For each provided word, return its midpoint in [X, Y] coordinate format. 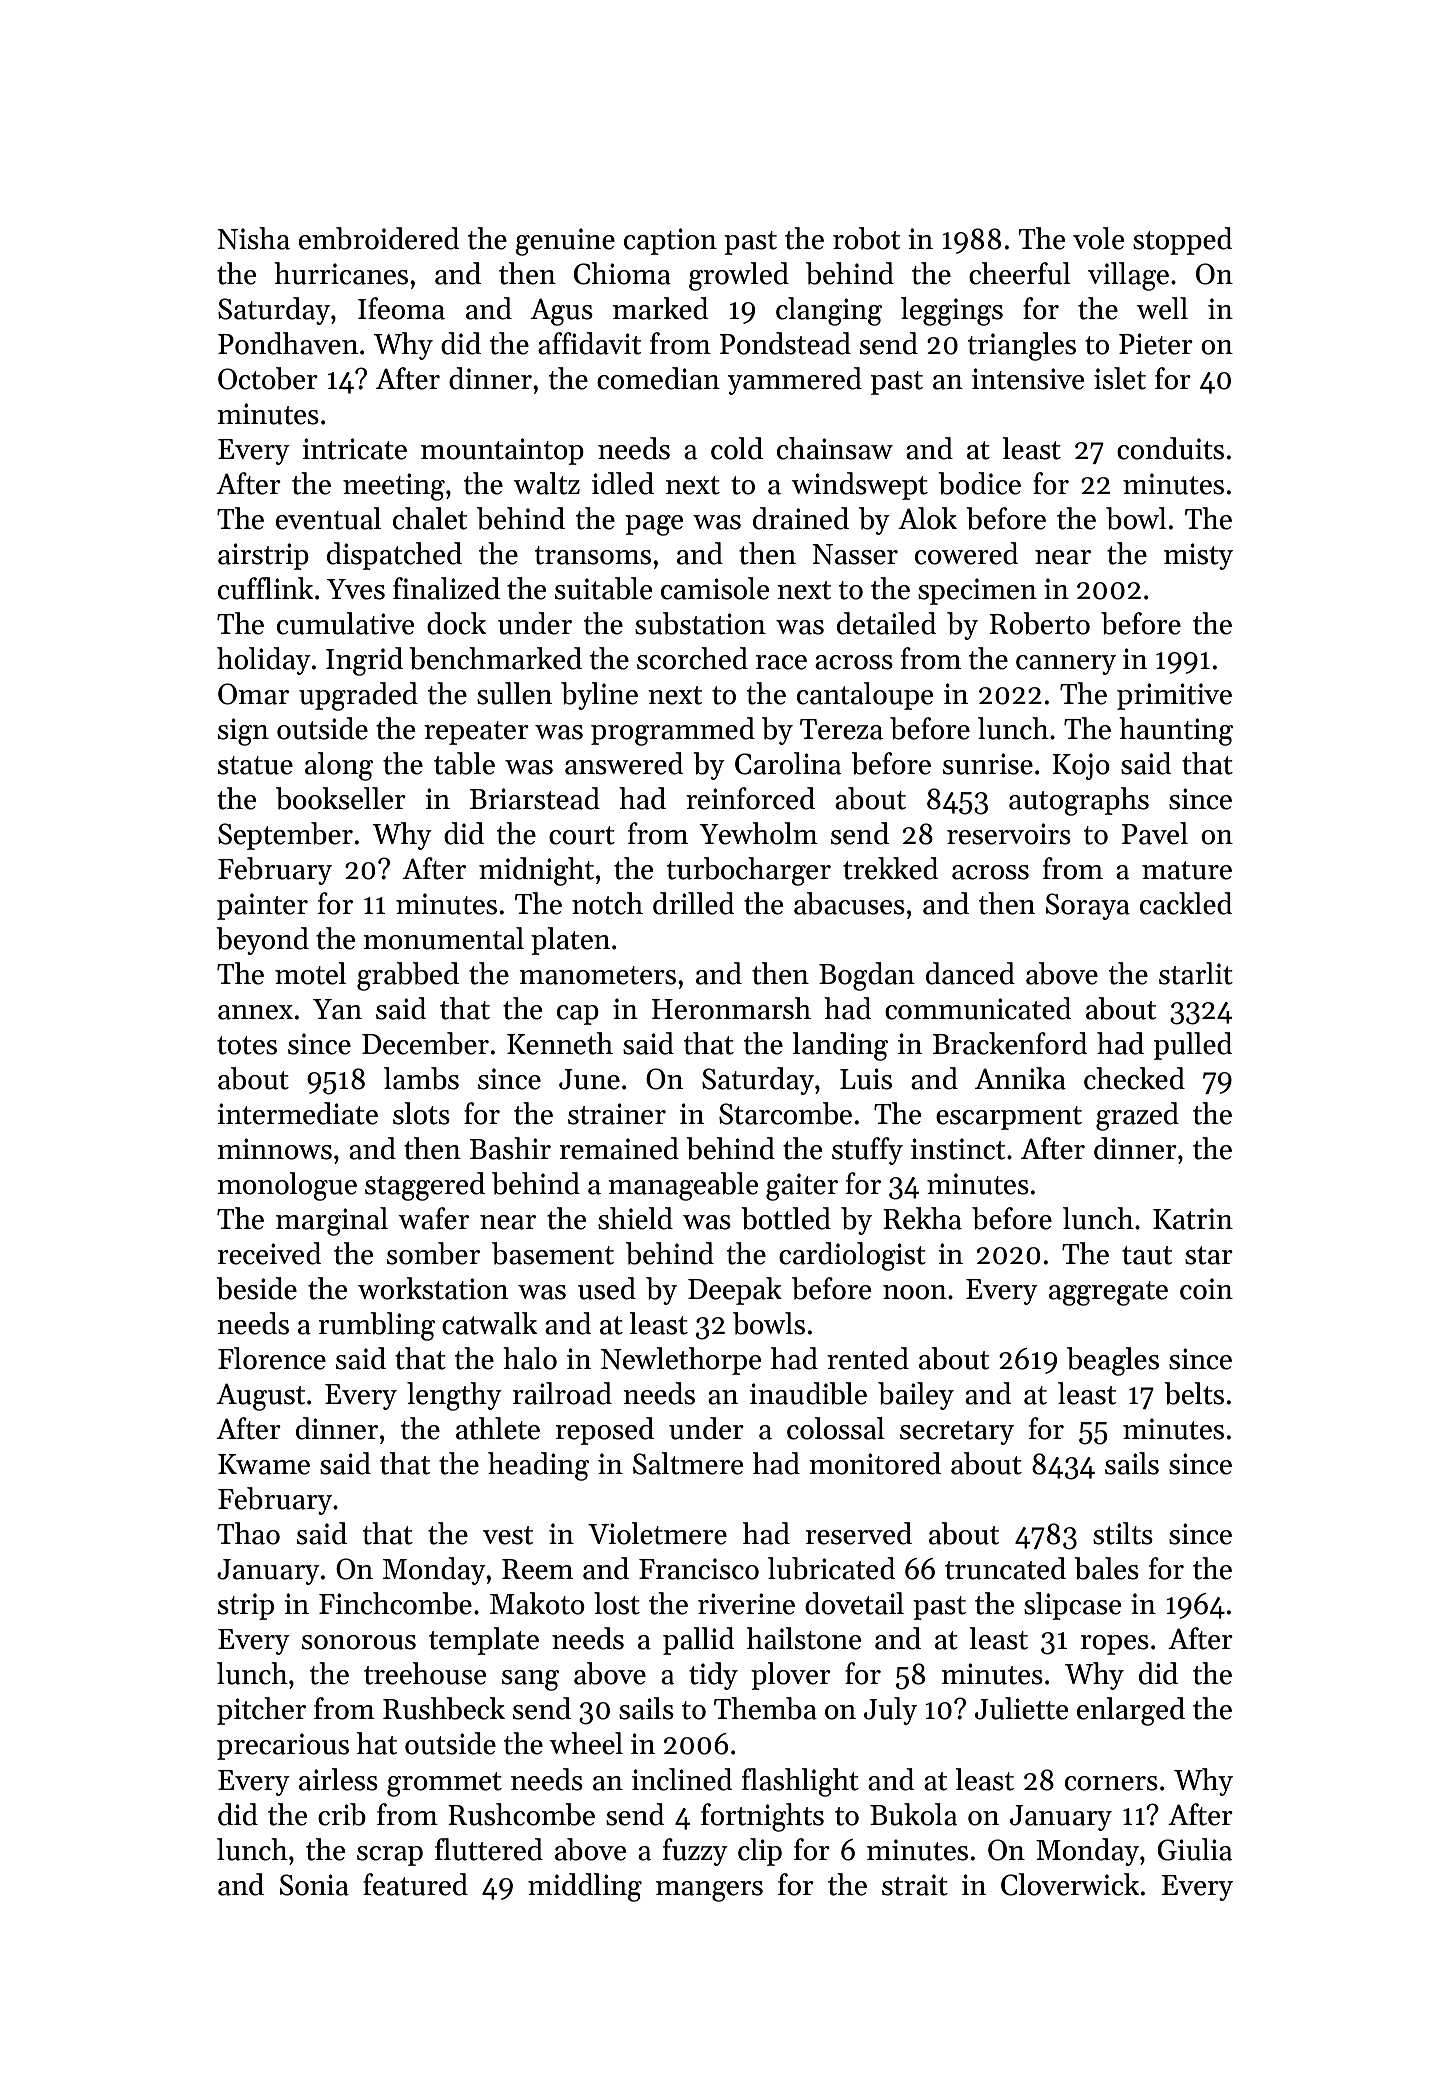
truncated [1005, 1568]
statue [255, 765]
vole [1098, 238]
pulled [1193, 1046]
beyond [262, 941]
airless [338, 1779]
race [781, 662]
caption [670, 241]
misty [1198, 556]
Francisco [699, 1569]
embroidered [379, 238]
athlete [498, 1428]
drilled [693, 903]
